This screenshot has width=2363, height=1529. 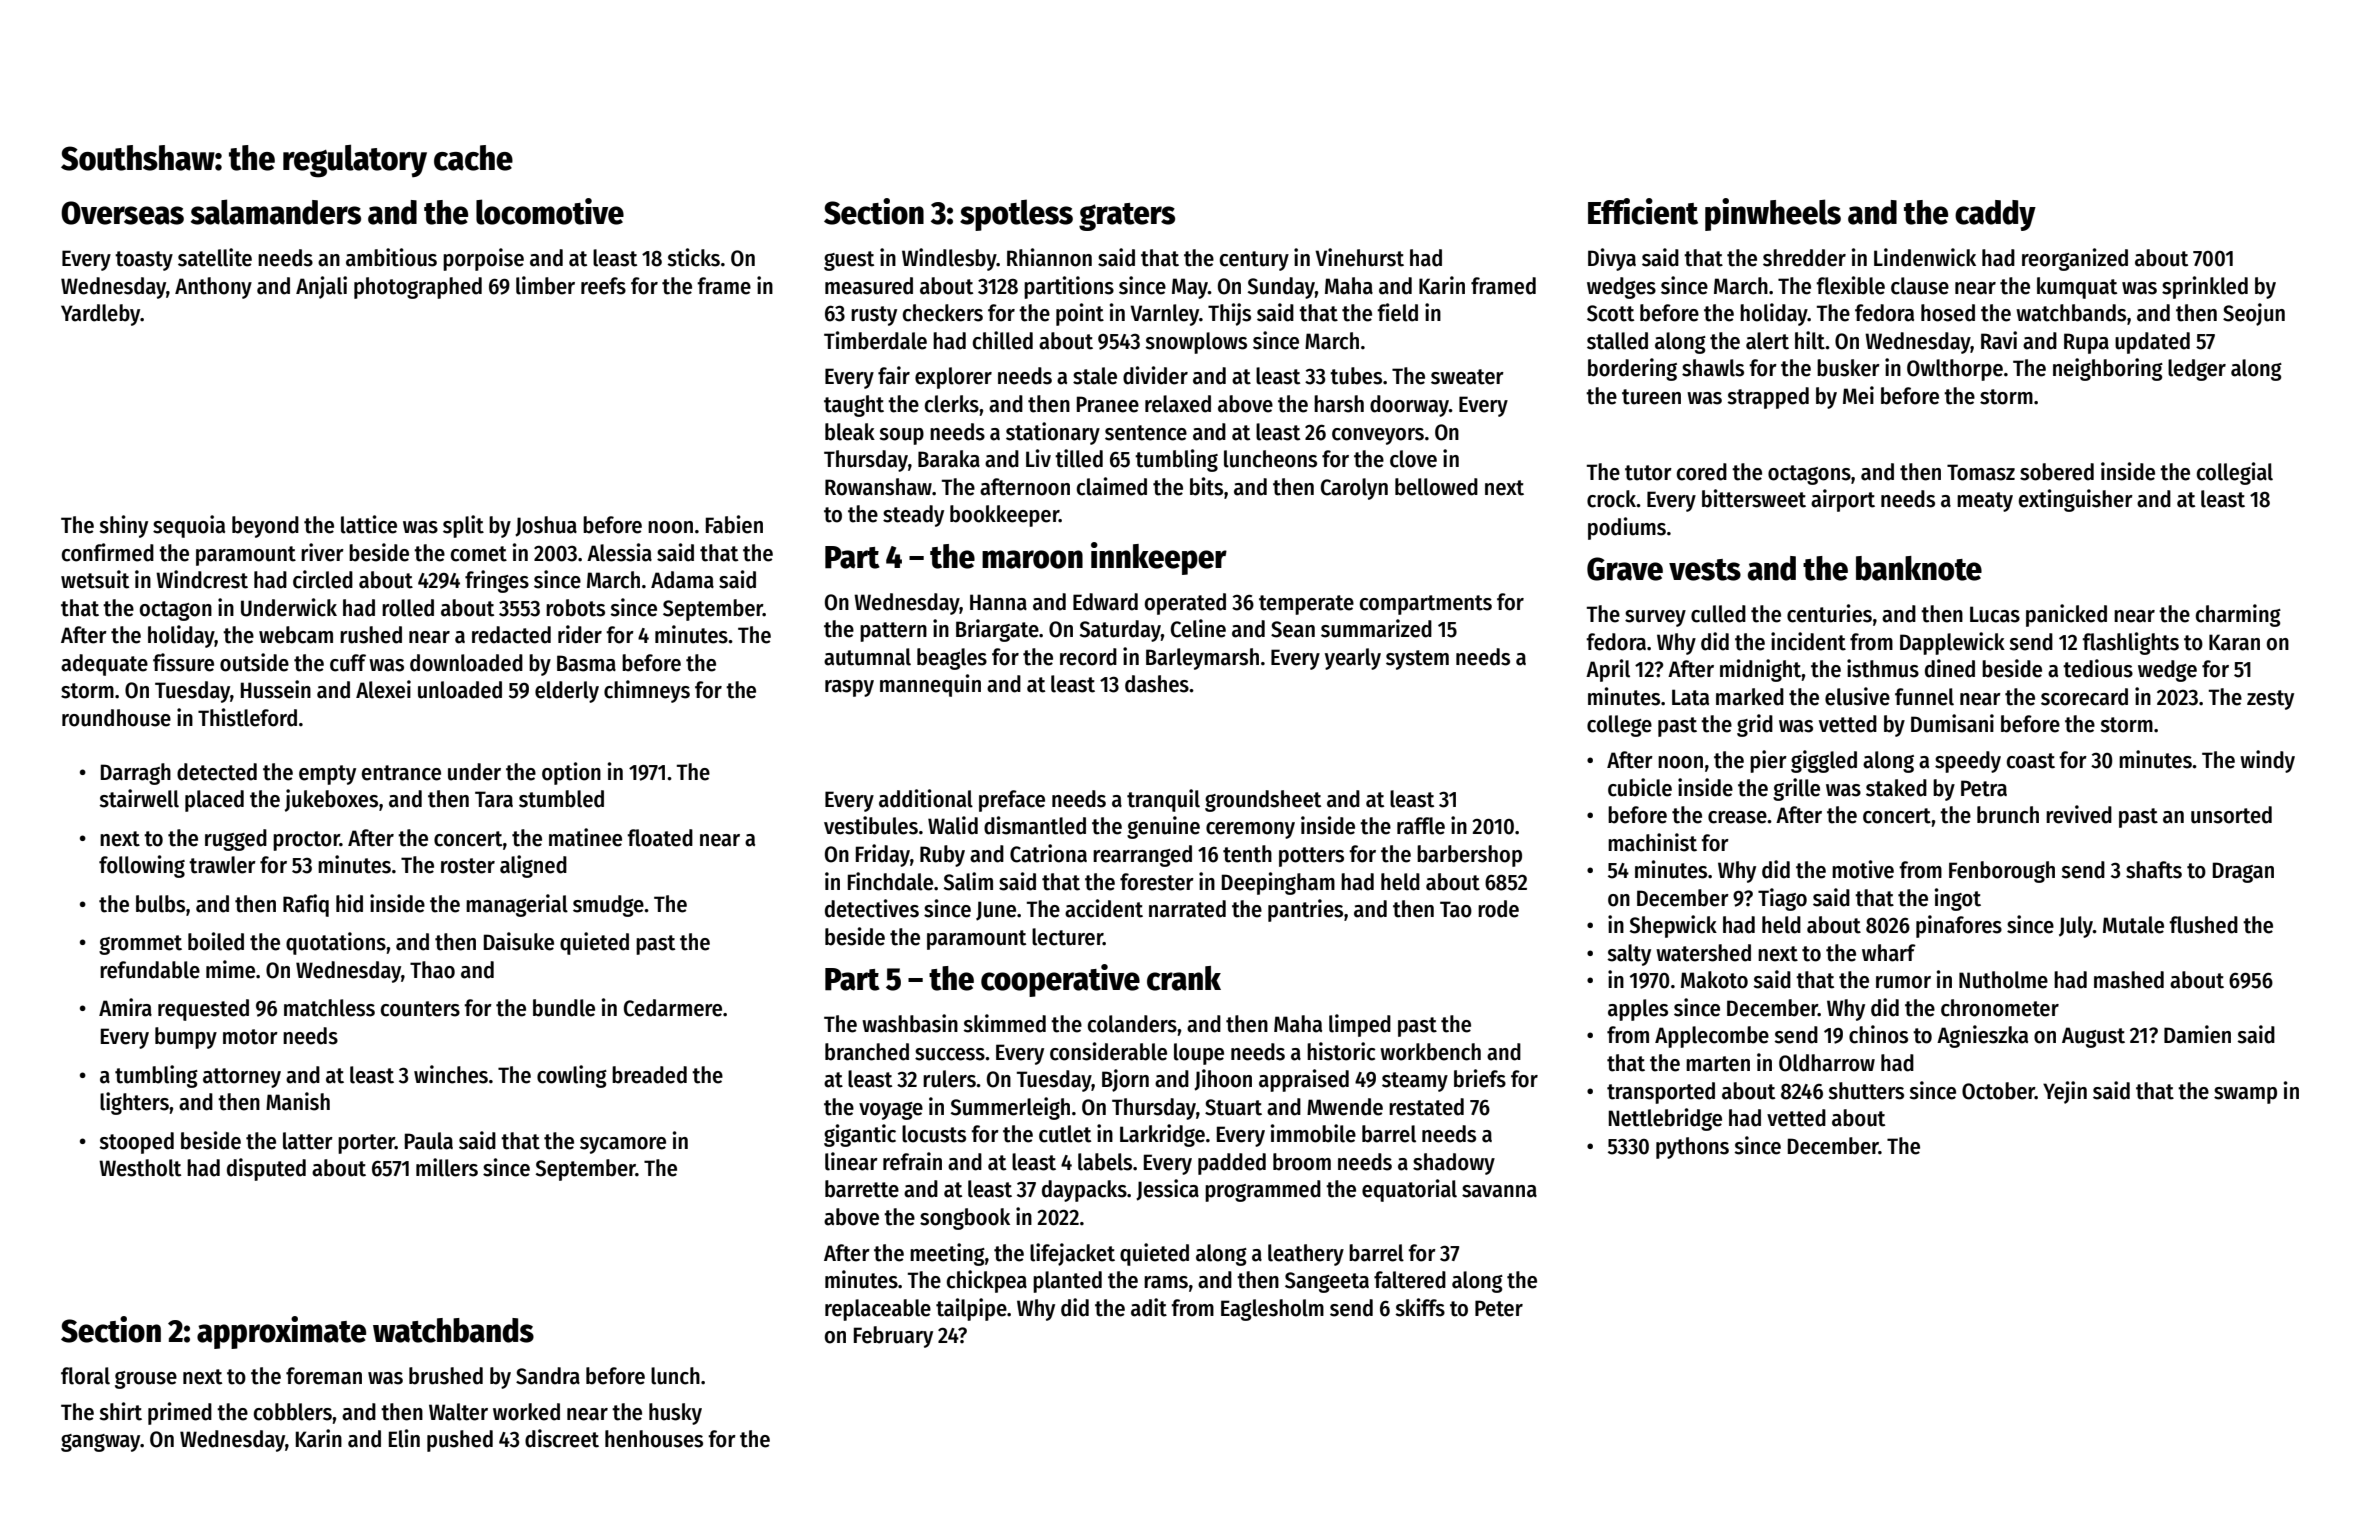 What do you see at coordinates (1206, 486) in the screenshot?
I see `bits` at bounding box center [1206, 486].
